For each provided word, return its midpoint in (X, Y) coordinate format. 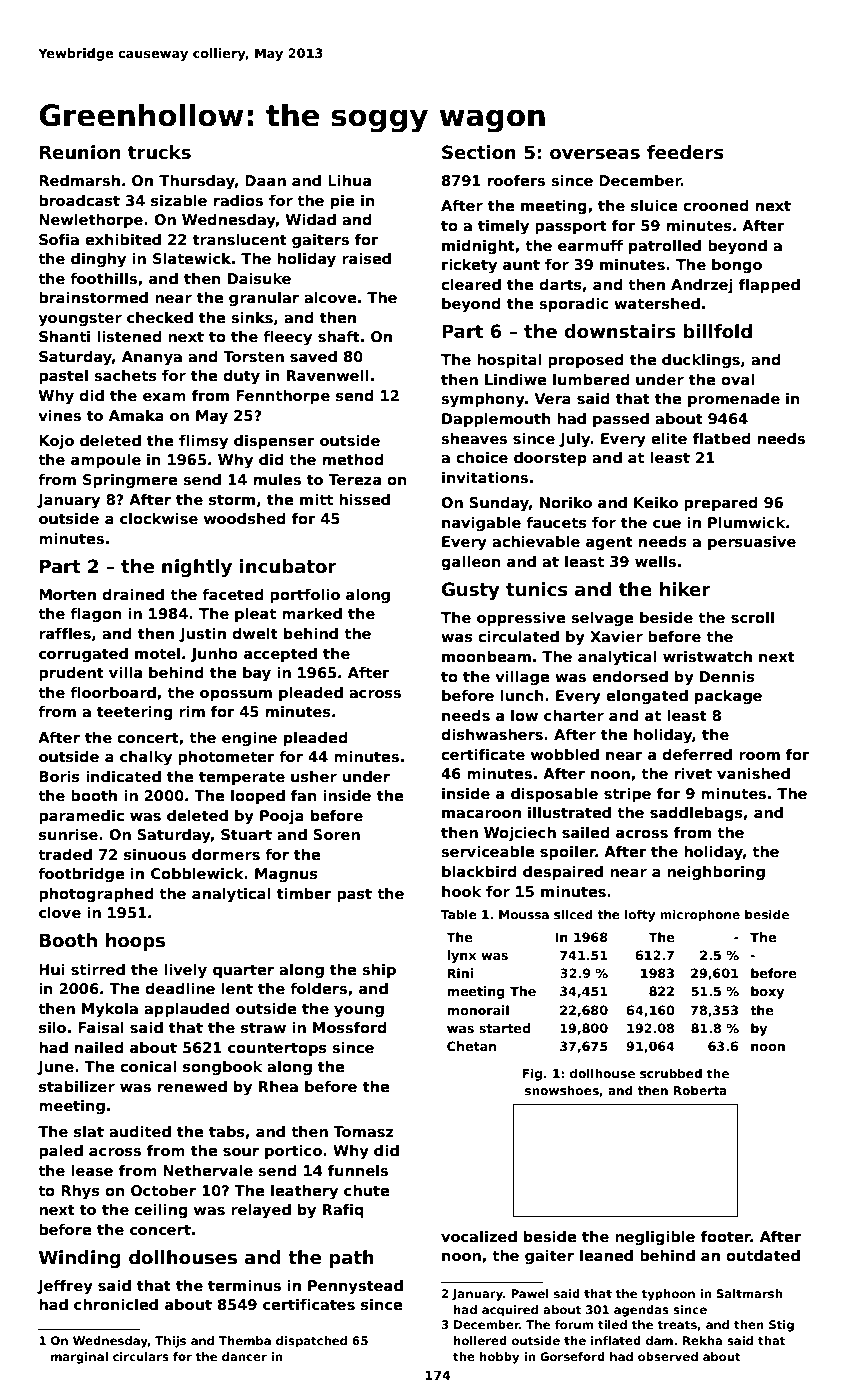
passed (621, 420)
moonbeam (486, 656)
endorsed (630, 676)
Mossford (350, 1028)
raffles (65, 633)
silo (52, 1028)
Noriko (566, 502)
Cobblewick (197, 873)
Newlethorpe (91, 221)
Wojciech (520, 834)
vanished (753, 773)
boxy (768, 992)
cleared (471, 284)
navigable (481, 524)
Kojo (56, 442)
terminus (244, 1285)
